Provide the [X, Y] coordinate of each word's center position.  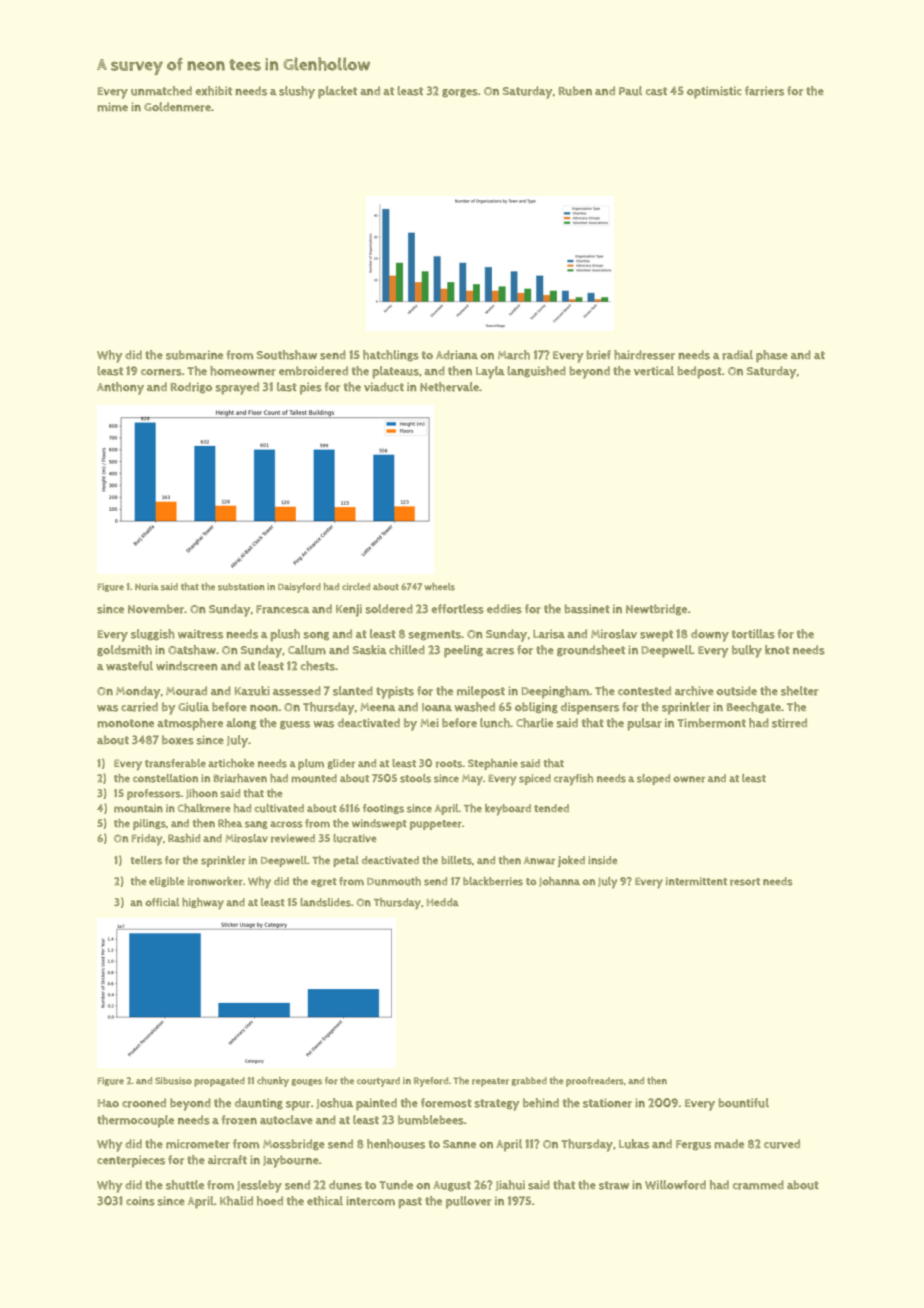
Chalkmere [204, 808]
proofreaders [595, 1082]
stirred [789, 723]
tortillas [753, 634]
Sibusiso [173, 1081]
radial [737, 355]
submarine [194, 355]
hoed [270, 1201]
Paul [630, 91]
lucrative [354, 838]
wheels [439, 587]
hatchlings [391, 356]
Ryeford [431, 1082]
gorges [460, 93]
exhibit [213, 91]
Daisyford [299, 588]
